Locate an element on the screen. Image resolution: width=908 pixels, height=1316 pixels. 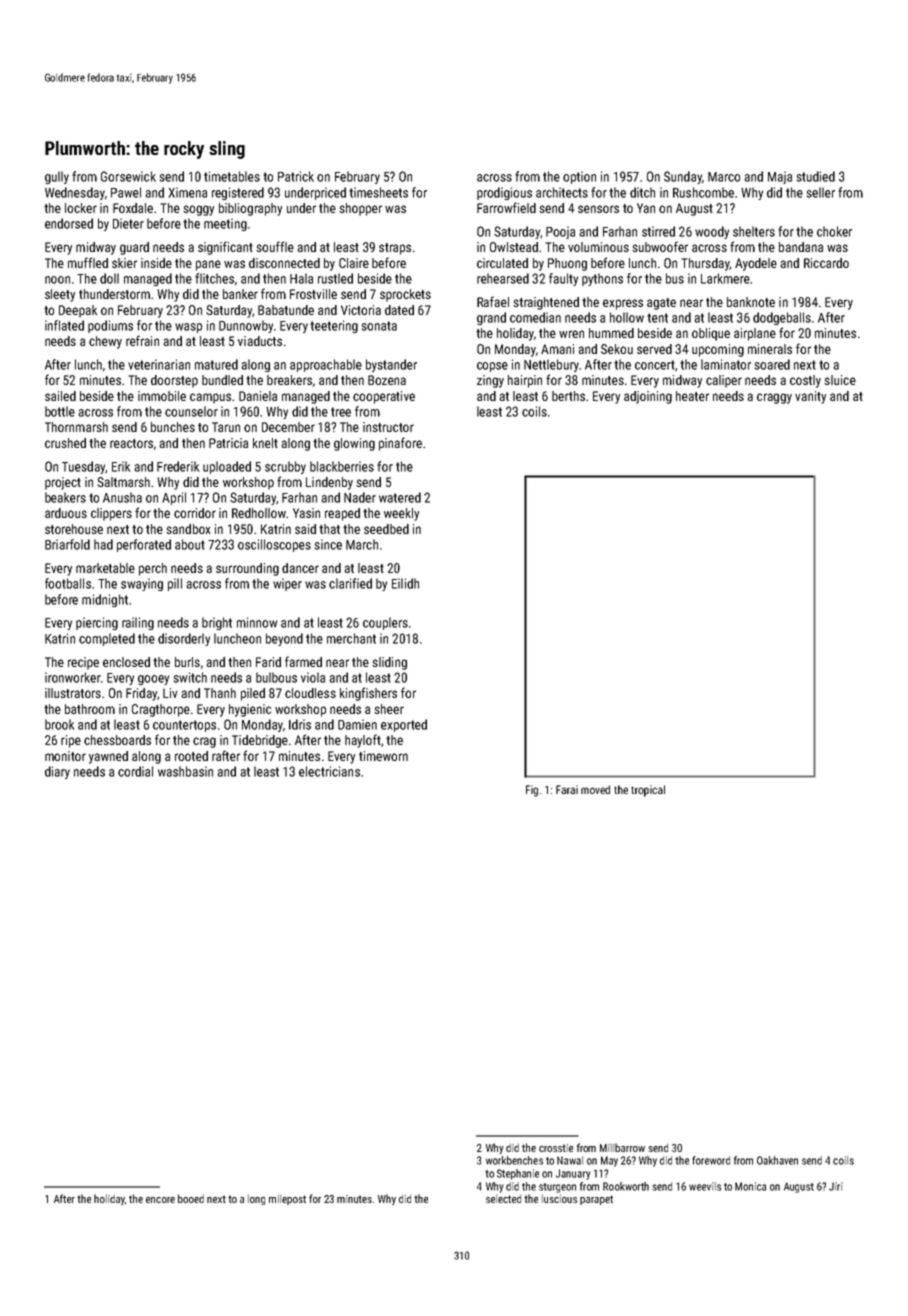
Eilidh is located at coordinates (405, 583).
